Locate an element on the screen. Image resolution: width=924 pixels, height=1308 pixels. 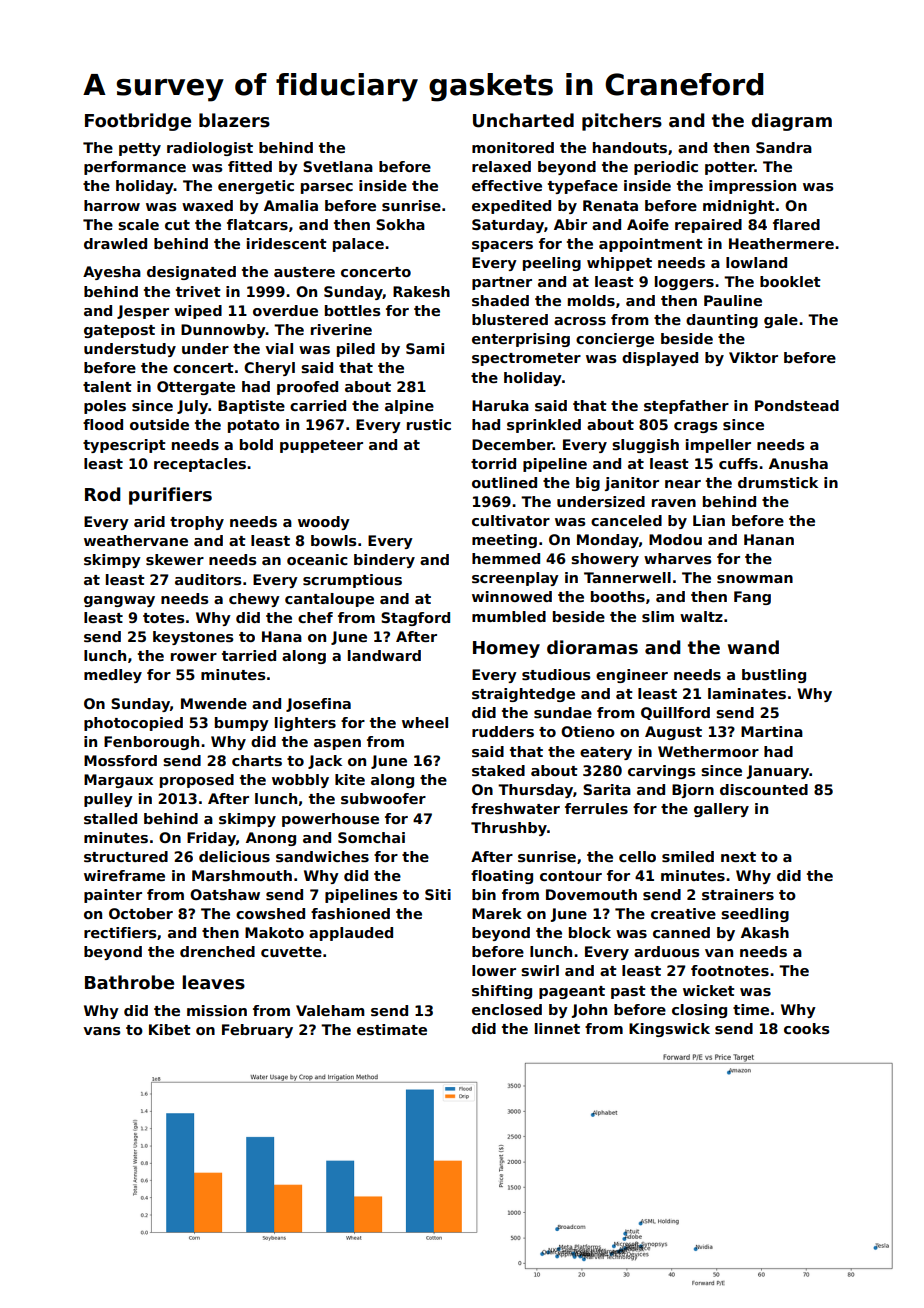
booklet is located at coordinates (790, 281).
